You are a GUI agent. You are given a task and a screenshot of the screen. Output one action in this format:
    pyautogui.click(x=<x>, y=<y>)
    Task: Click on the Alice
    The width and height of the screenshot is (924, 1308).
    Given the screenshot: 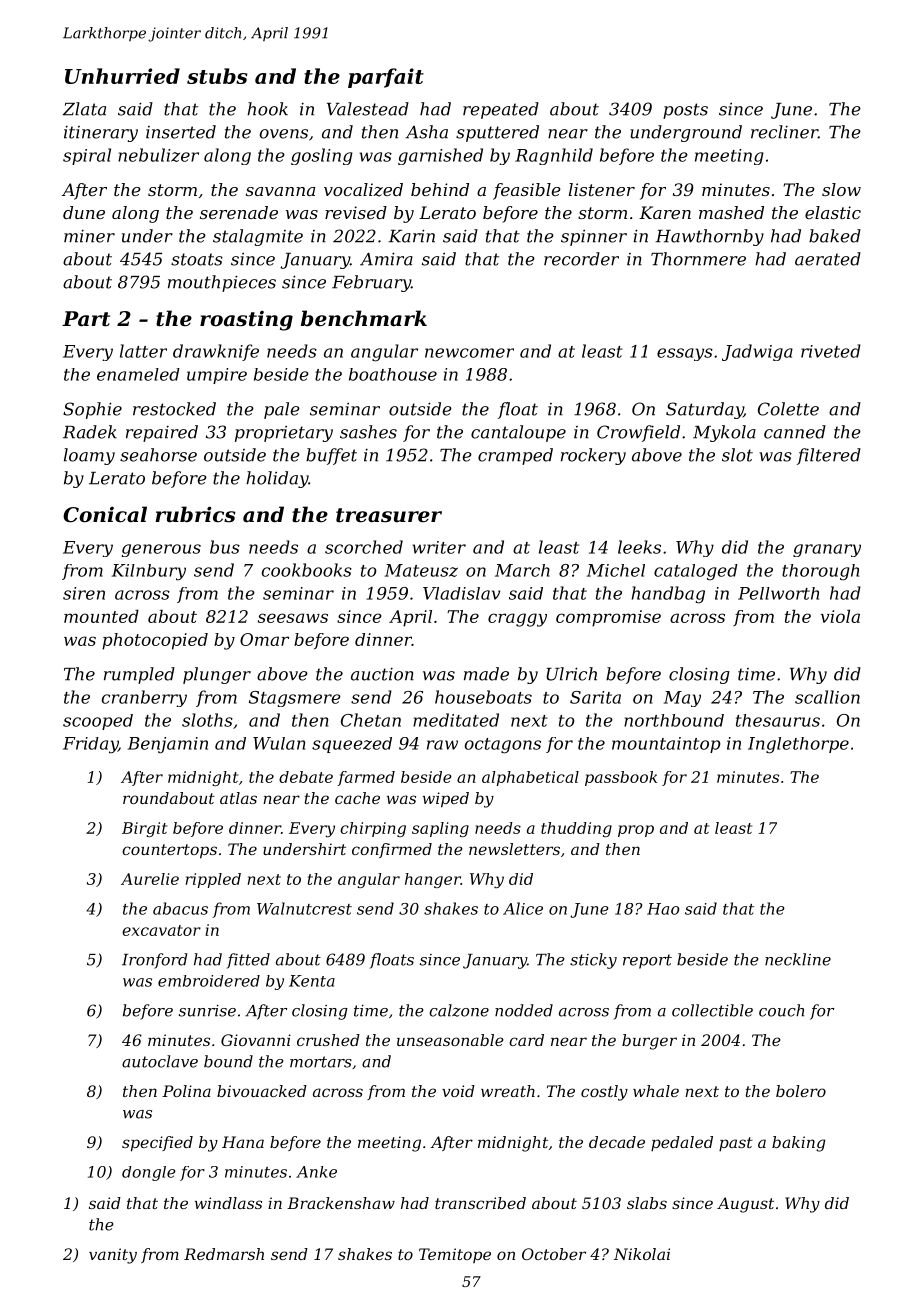 What is the action you would take?
    pyautogui.click(x=523, y=908)
